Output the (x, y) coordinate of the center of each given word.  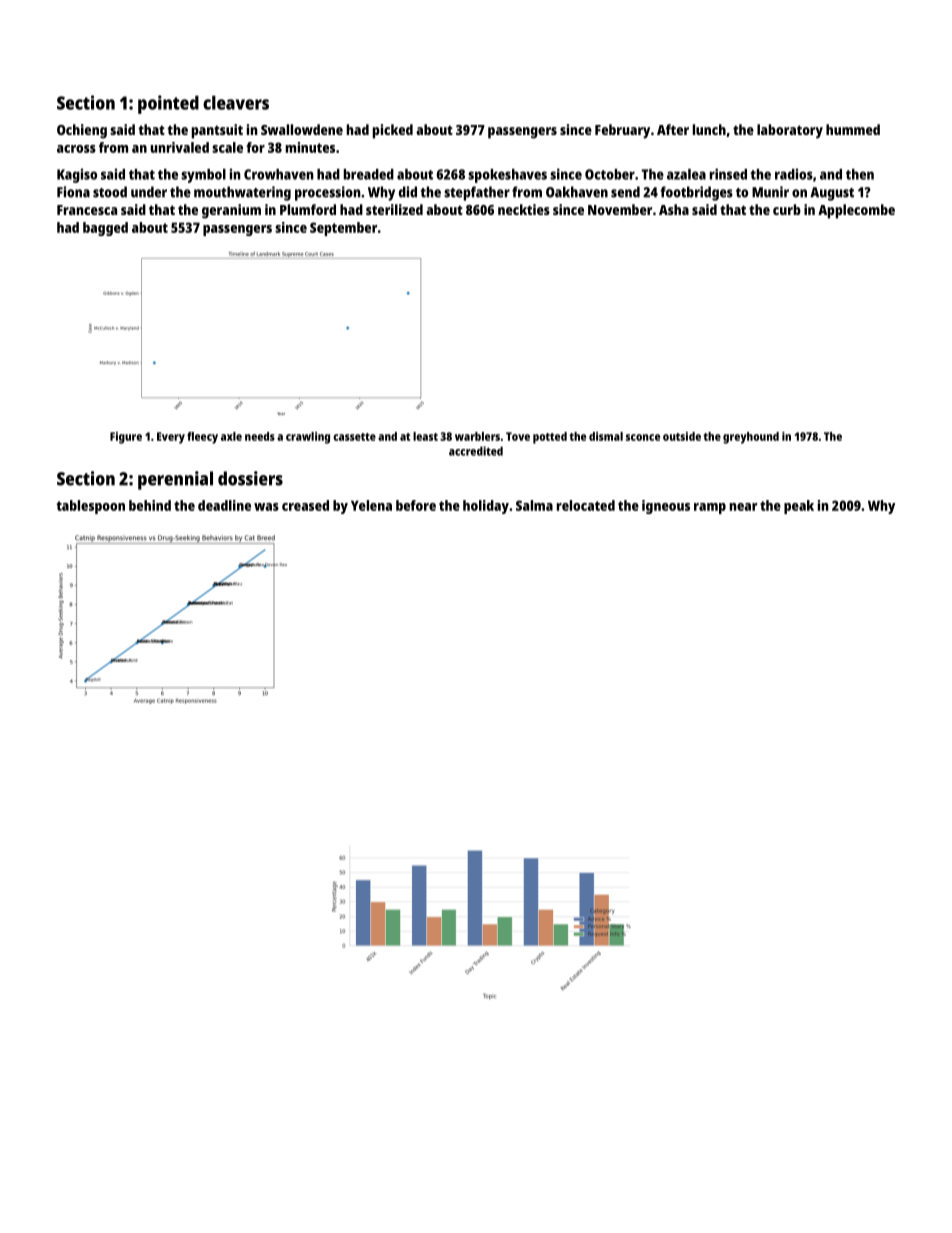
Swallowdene (302, 129)
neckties (524, 209)
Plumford (308, 209)
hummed (853, 129)
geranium (231, 211)
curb (787, 209)
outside (682, 436)
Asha (674, 209)
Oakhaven (577, 192)
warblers (477, 436)
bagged (105, 229)
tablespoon (90, 507)
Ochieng (82, 131)
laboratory (790, 131)
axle (231, 436)
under (149, 192)
